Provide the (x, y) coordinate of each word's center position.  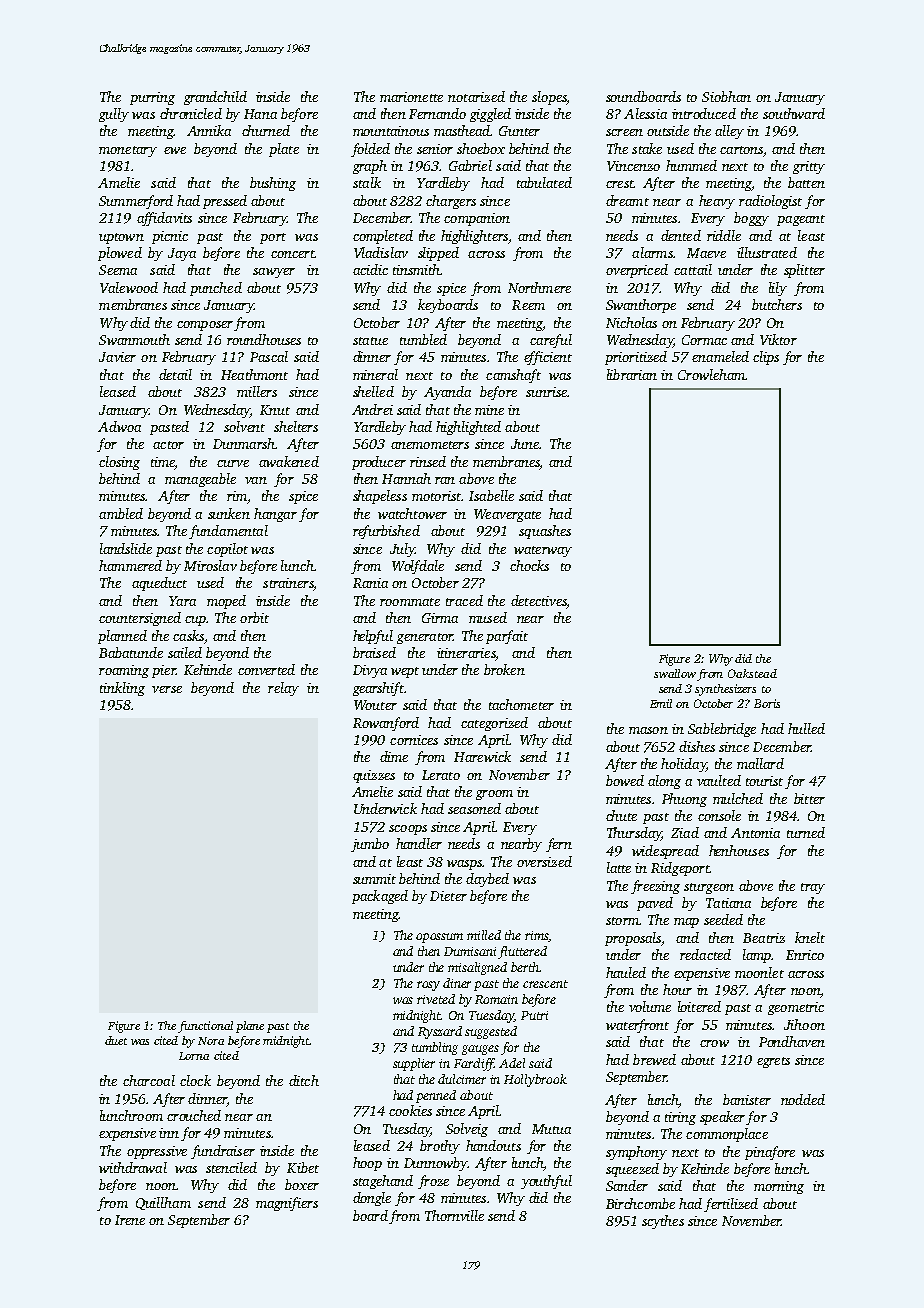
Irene (130, 1220)
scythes (663, 1222)
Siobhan (726, 96)
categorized (494, 724)
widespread (665, 852)
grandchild (215, 98)
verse (167, 689)
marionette (411, 97)
